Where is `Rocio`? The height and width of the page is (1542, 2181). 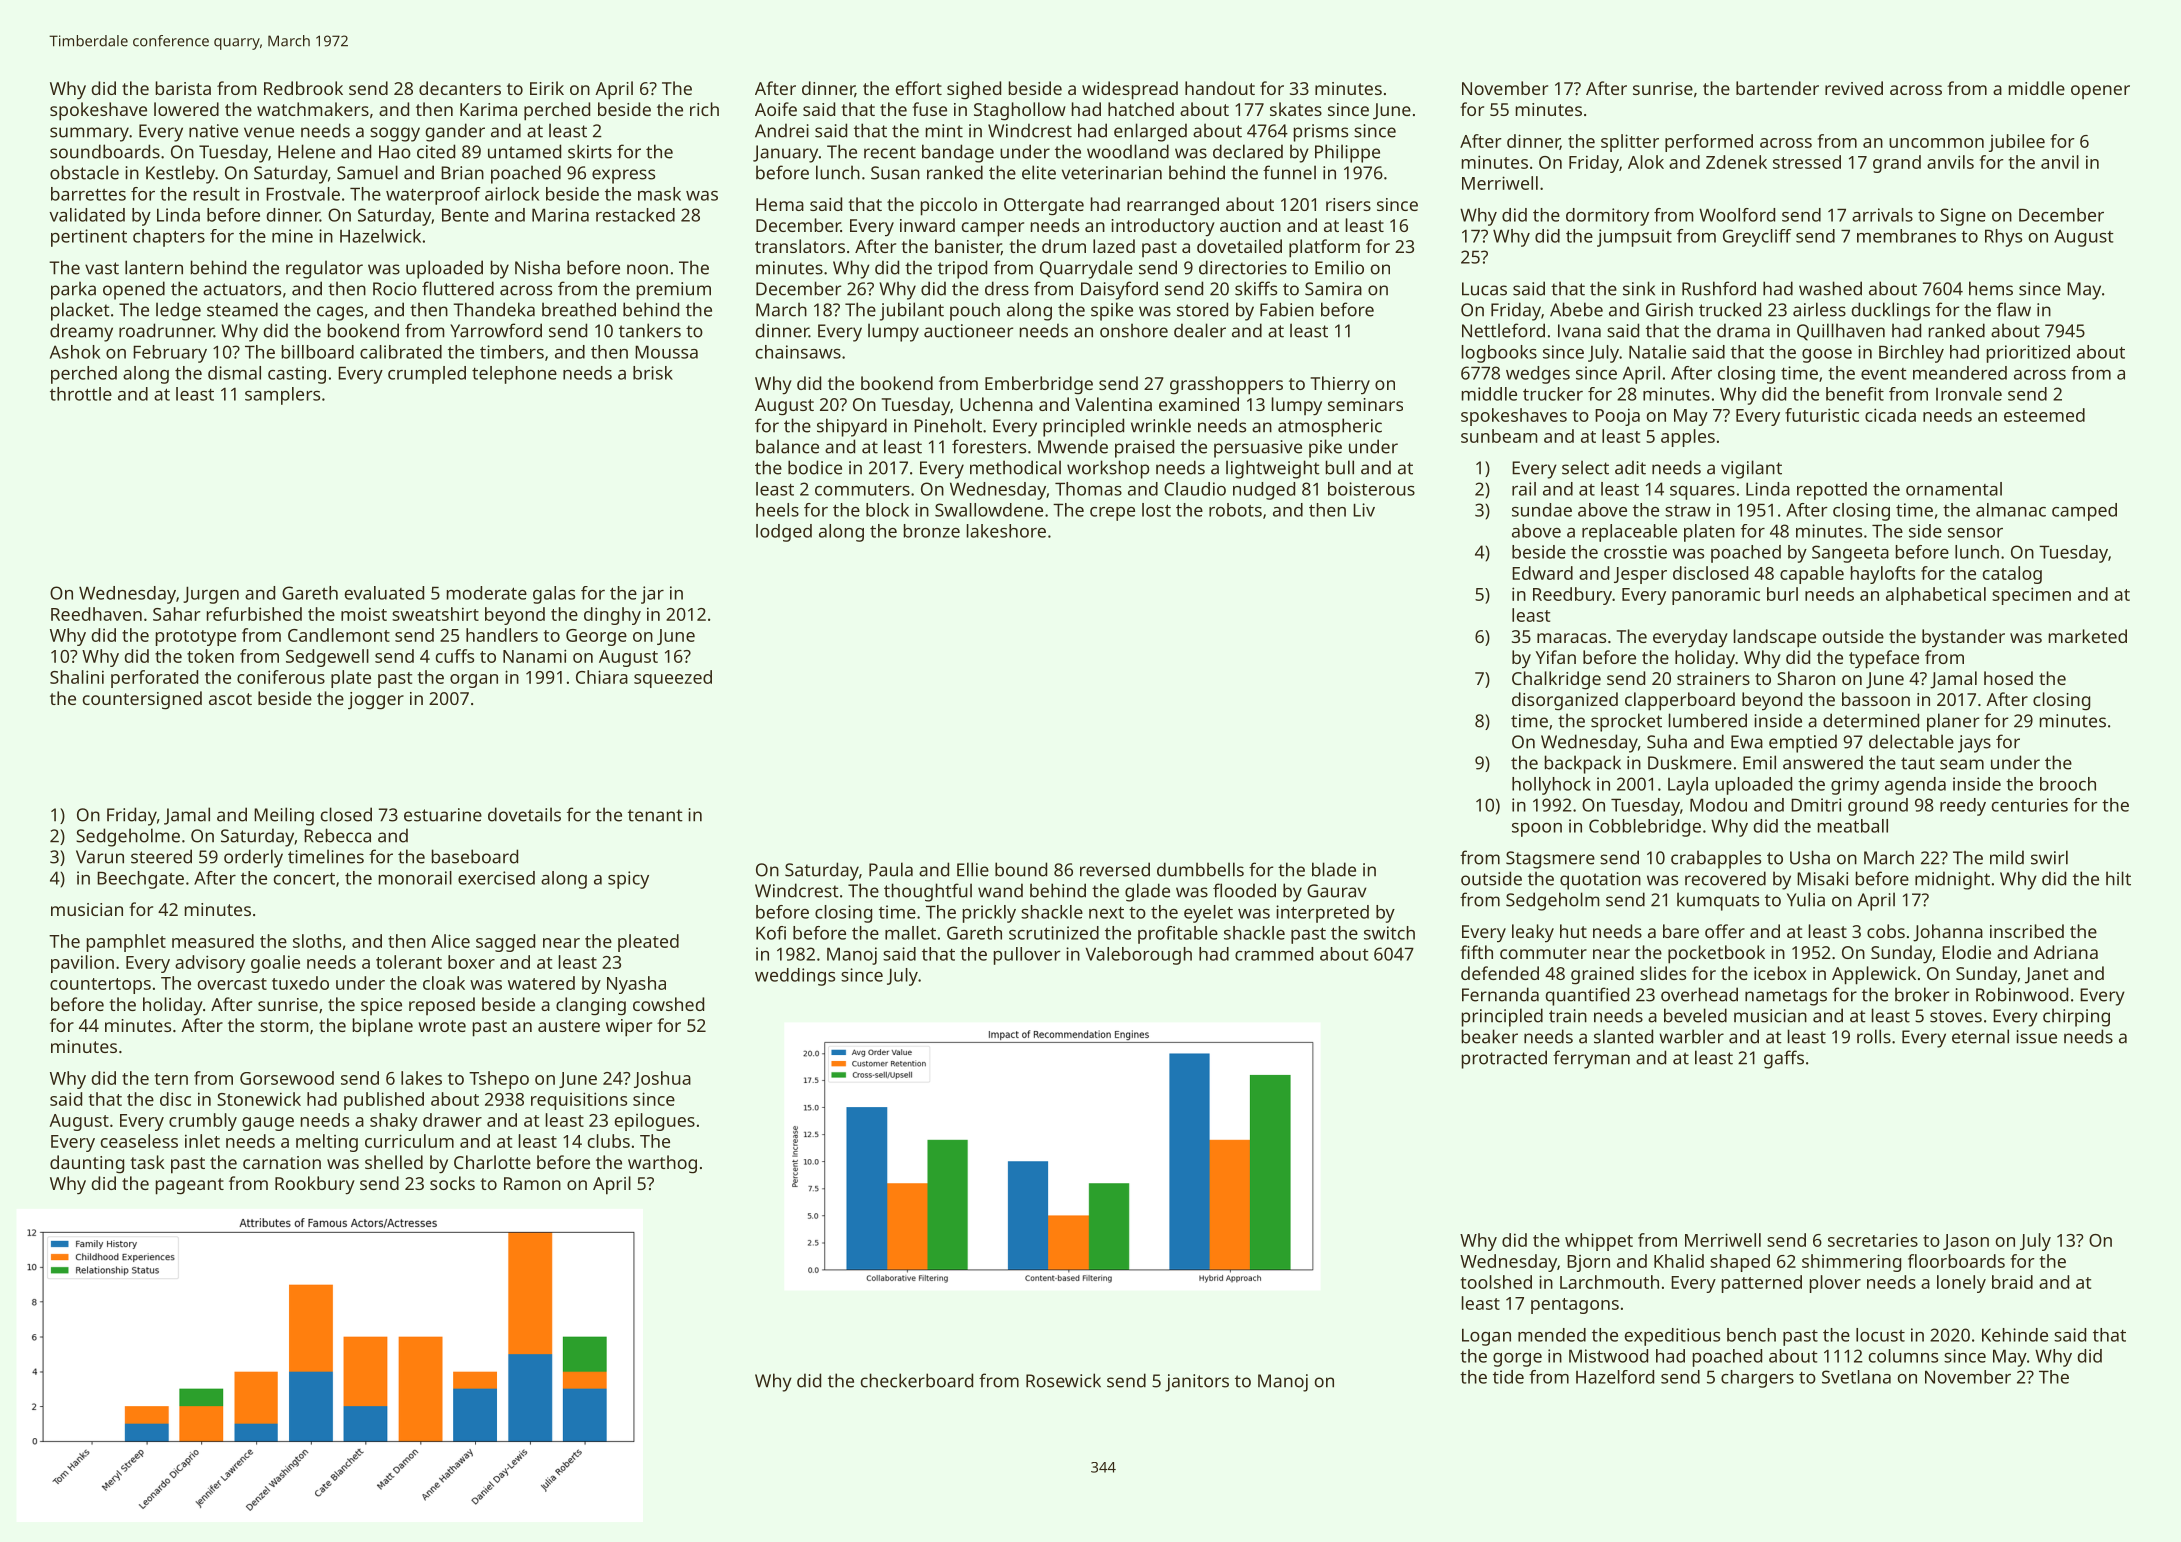 Rocio is located at coordinates (395, 289).
